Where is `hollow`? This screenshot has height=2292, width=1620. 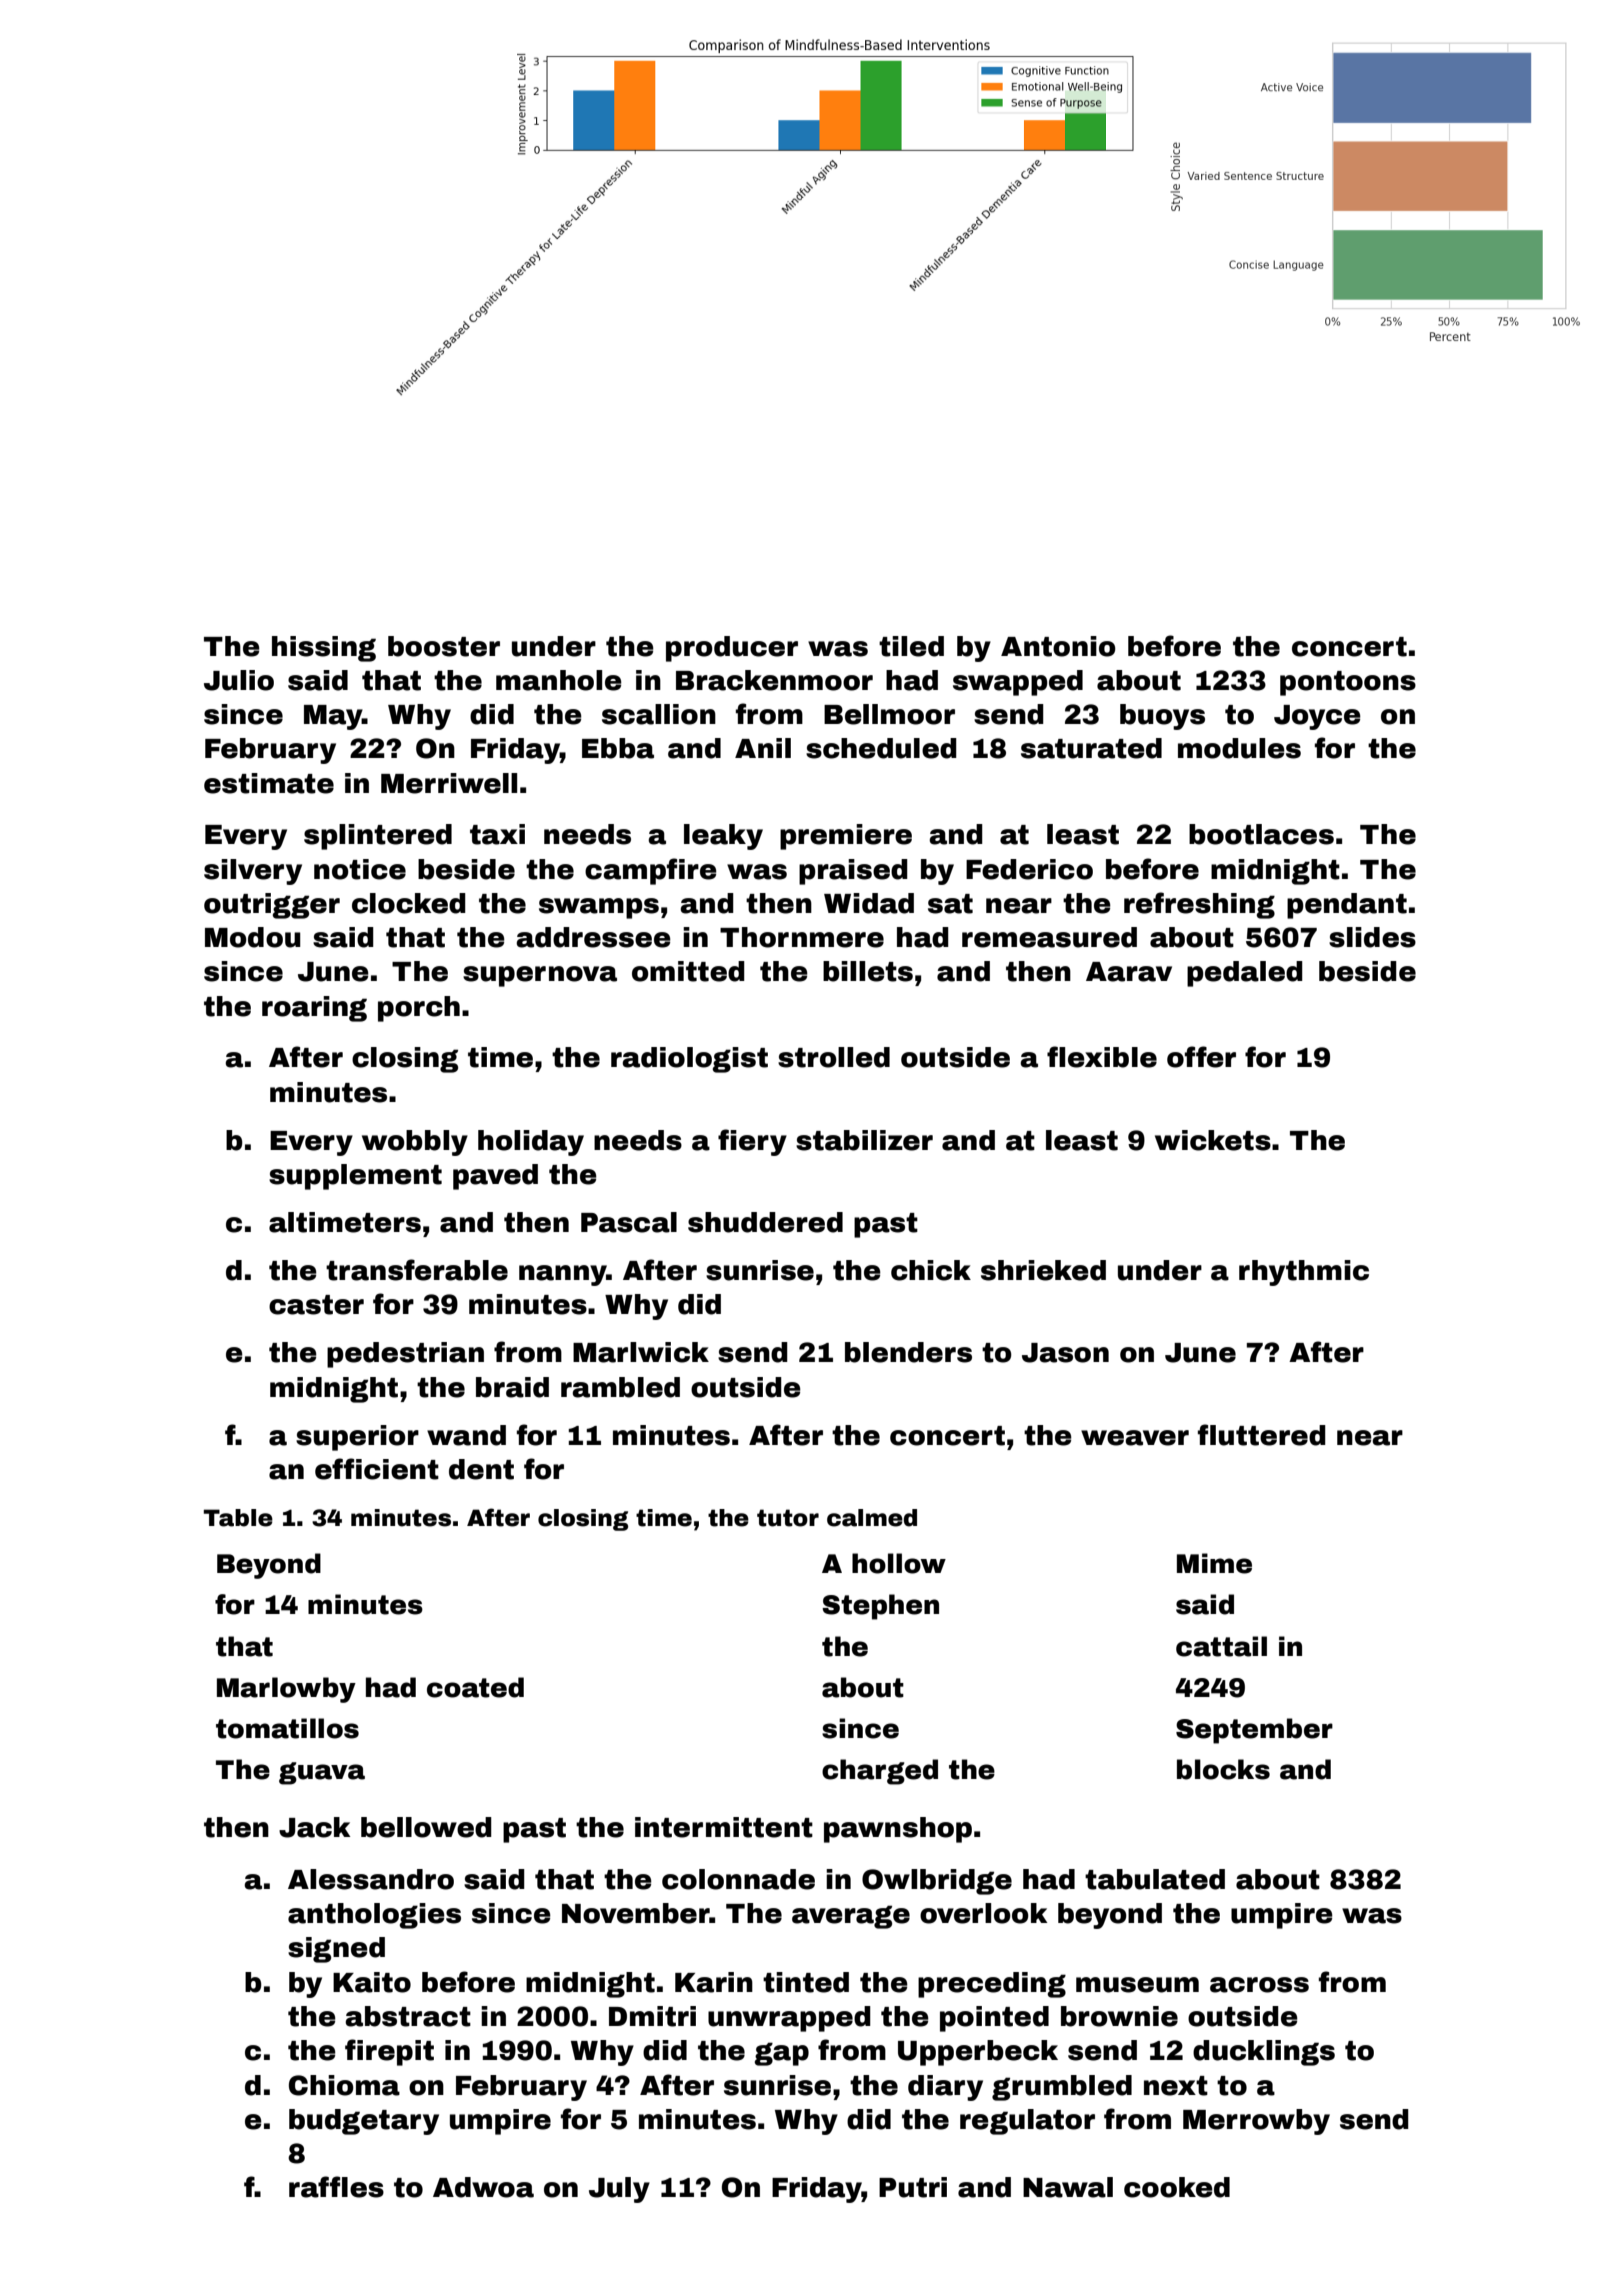 hollow is located at coordinates (899, 1563).
